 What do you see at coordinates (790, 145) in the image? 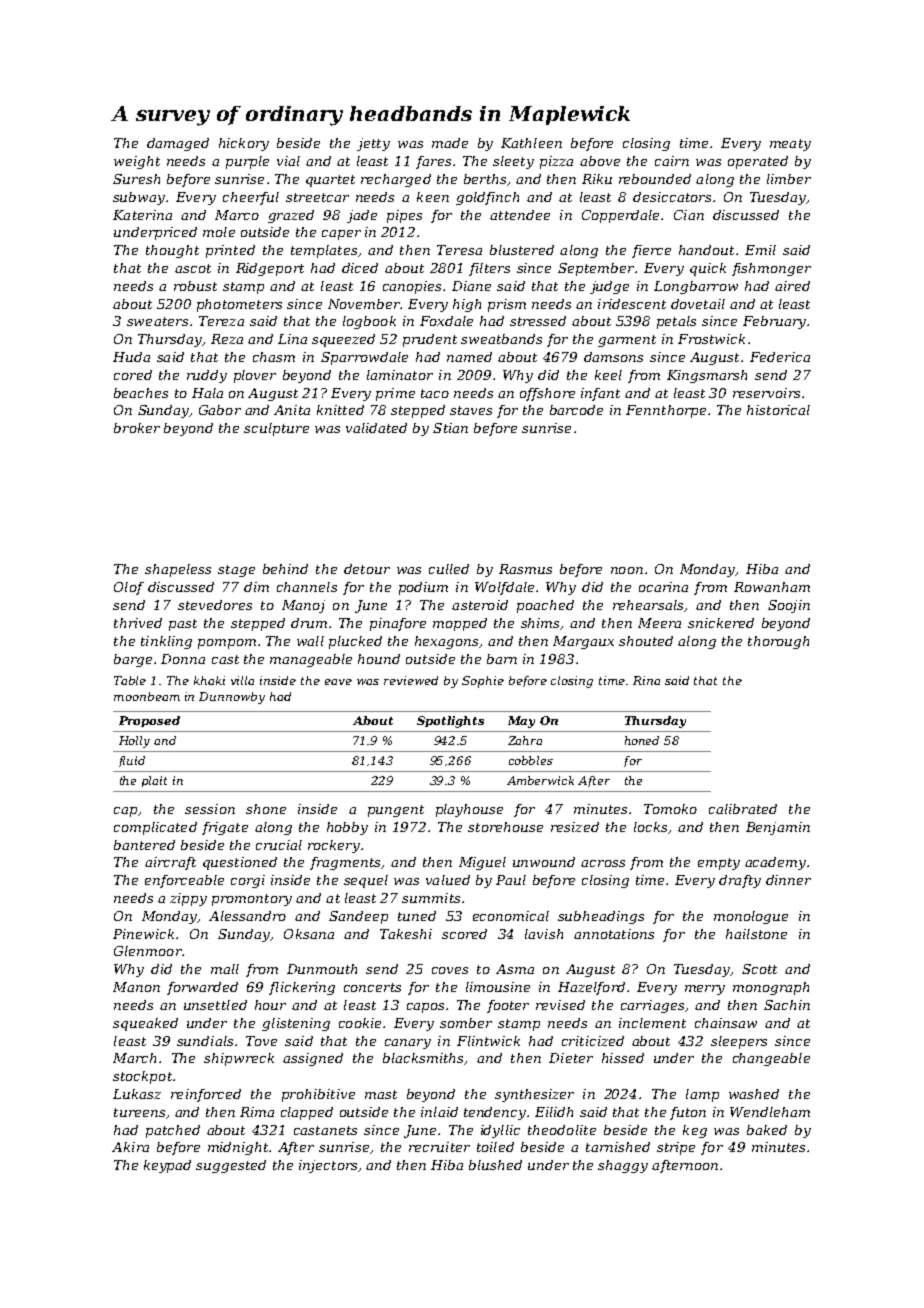
I see `meaty` at bounding box center [790, 145].
